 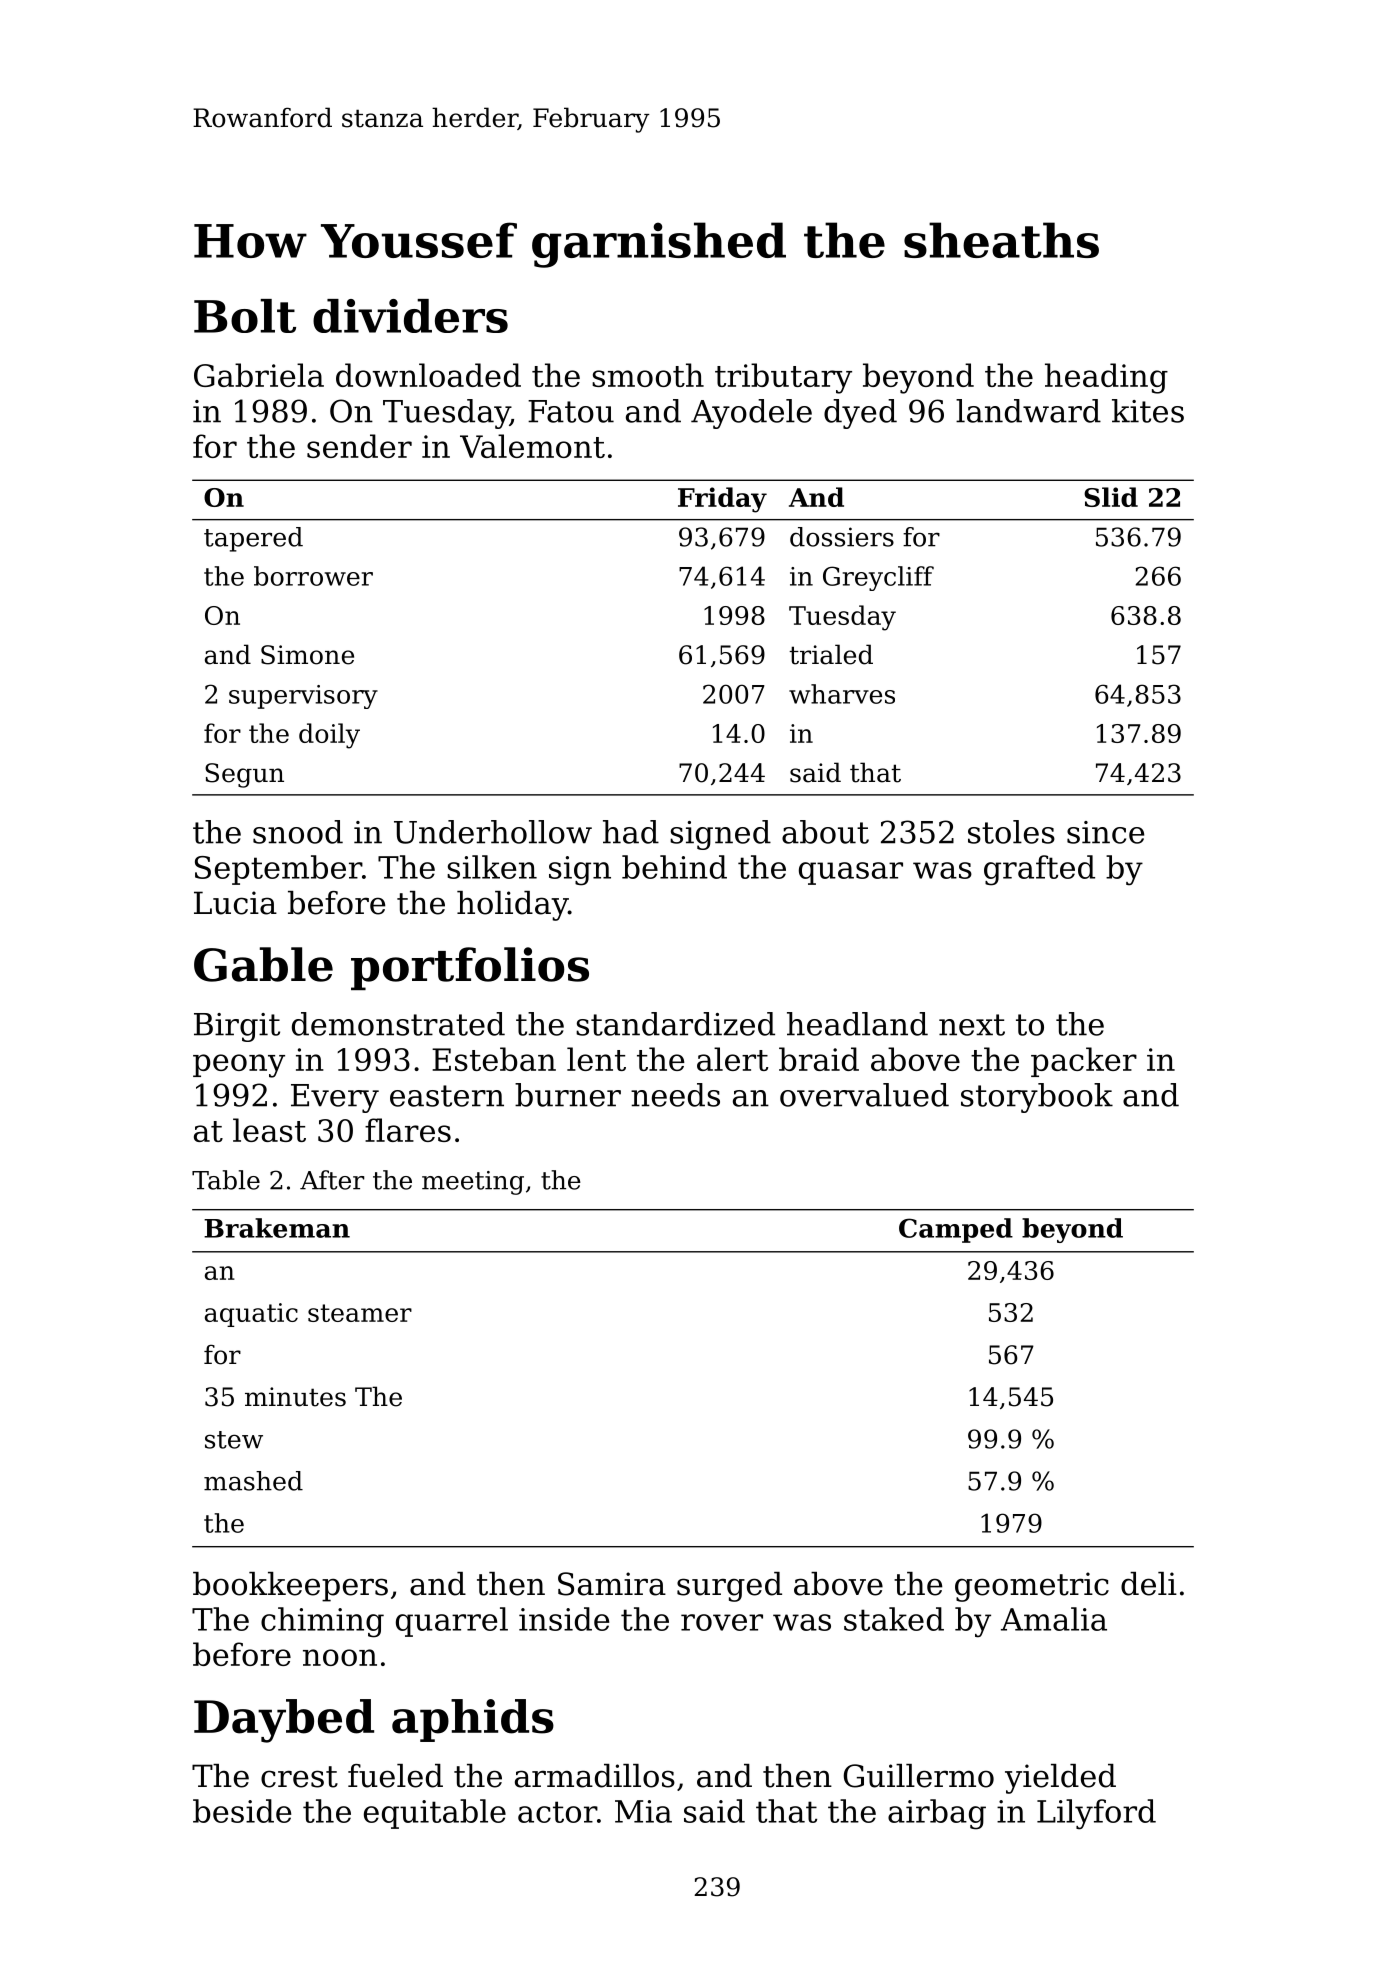 What do you see at coordinates (242, 1811) in the screenshot?
I see `beside` at bounding box center [242, 1811].
